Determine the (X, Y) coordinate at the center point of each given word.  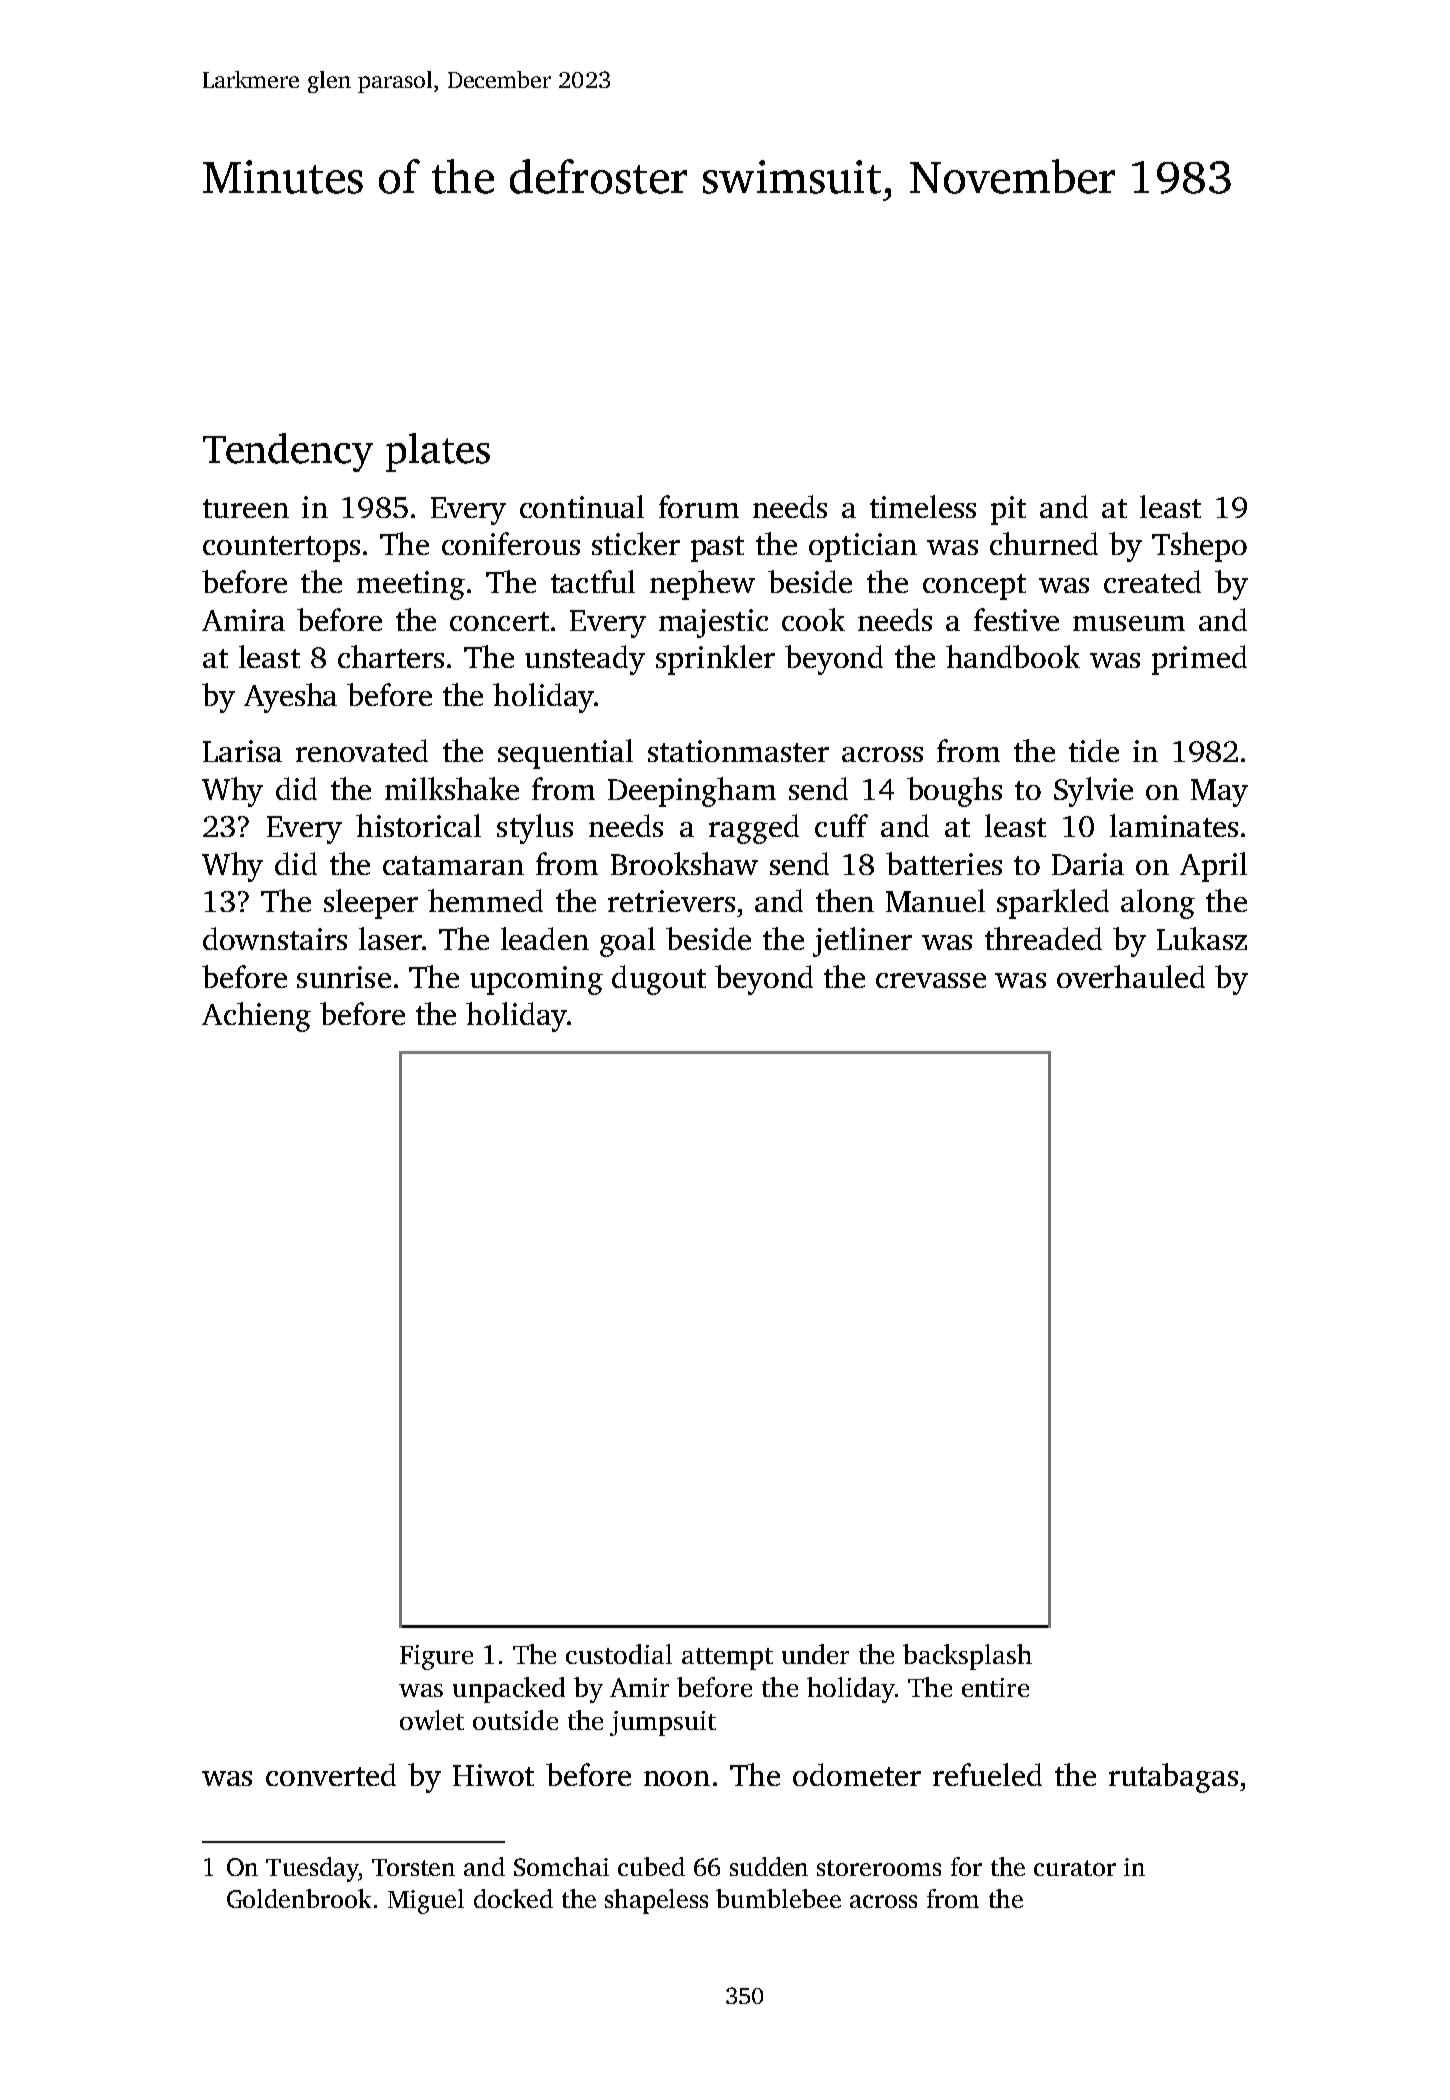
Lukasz (1202, 938)
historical (418, 825)
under (815, 1654)
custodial (619, 1654)
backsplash (967, 1657)
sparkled (1053, 904)
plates (438, 452)
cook (813, 619)
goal (627, 942)
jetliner (862, 942)
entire (995, 1687)
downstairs (275, 938)
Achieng (256, 1017)
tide (1094, 750)
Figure (436, 1657)
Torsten (413, 1867)
